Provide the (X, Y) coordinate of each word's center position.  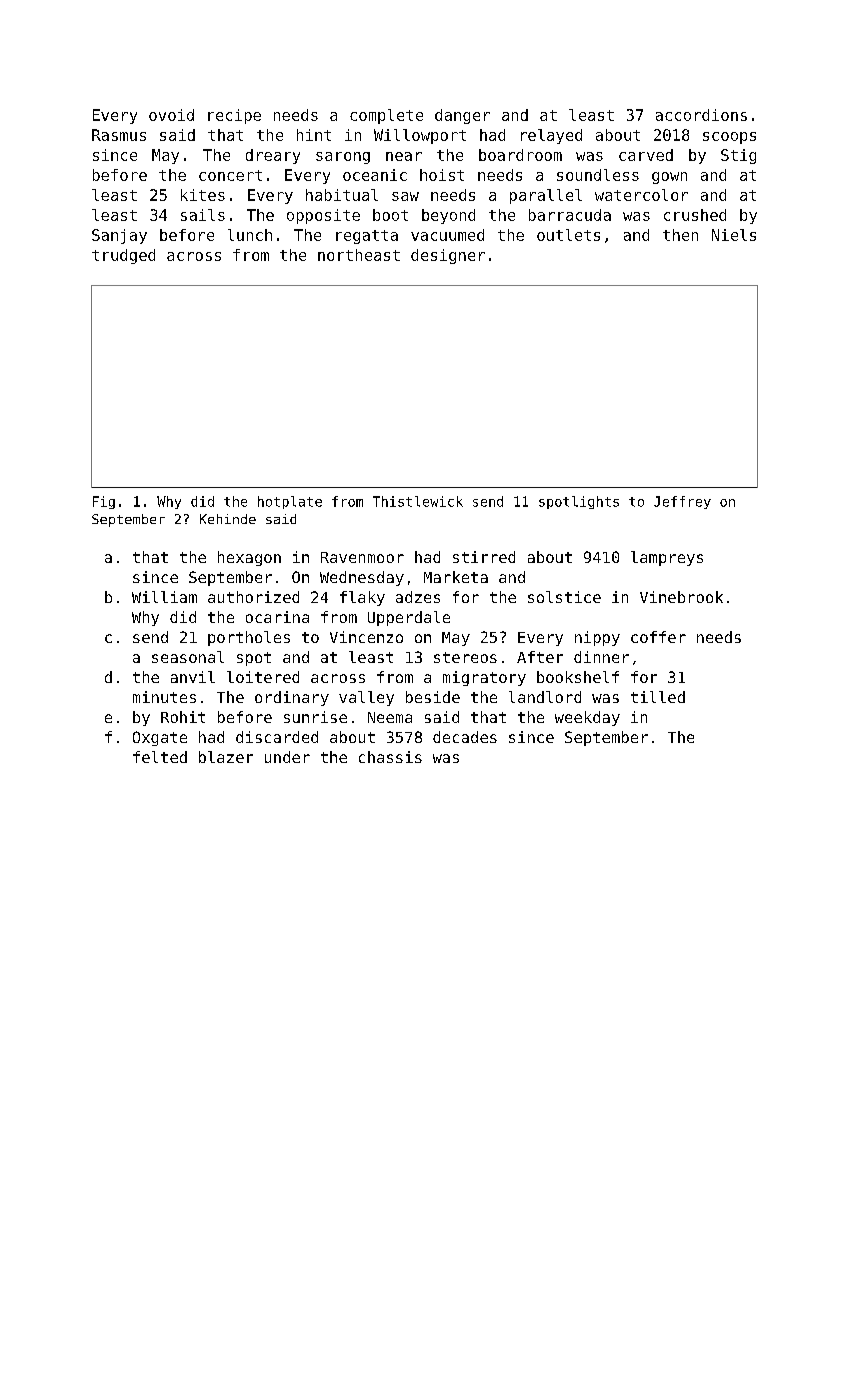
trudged (123, 256)
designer (448, 256)
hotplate (290, 502)
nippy (597, 638)
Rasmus (119, 135)
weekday (587, 718)
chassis (390, 757)
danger (462, 116)
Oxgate (160, 738)
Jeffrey (682, 502)
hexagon (249, 558)
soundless (598, 175)
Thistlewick (418, 501)
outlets (568, 235)
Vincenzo (366, 637)
